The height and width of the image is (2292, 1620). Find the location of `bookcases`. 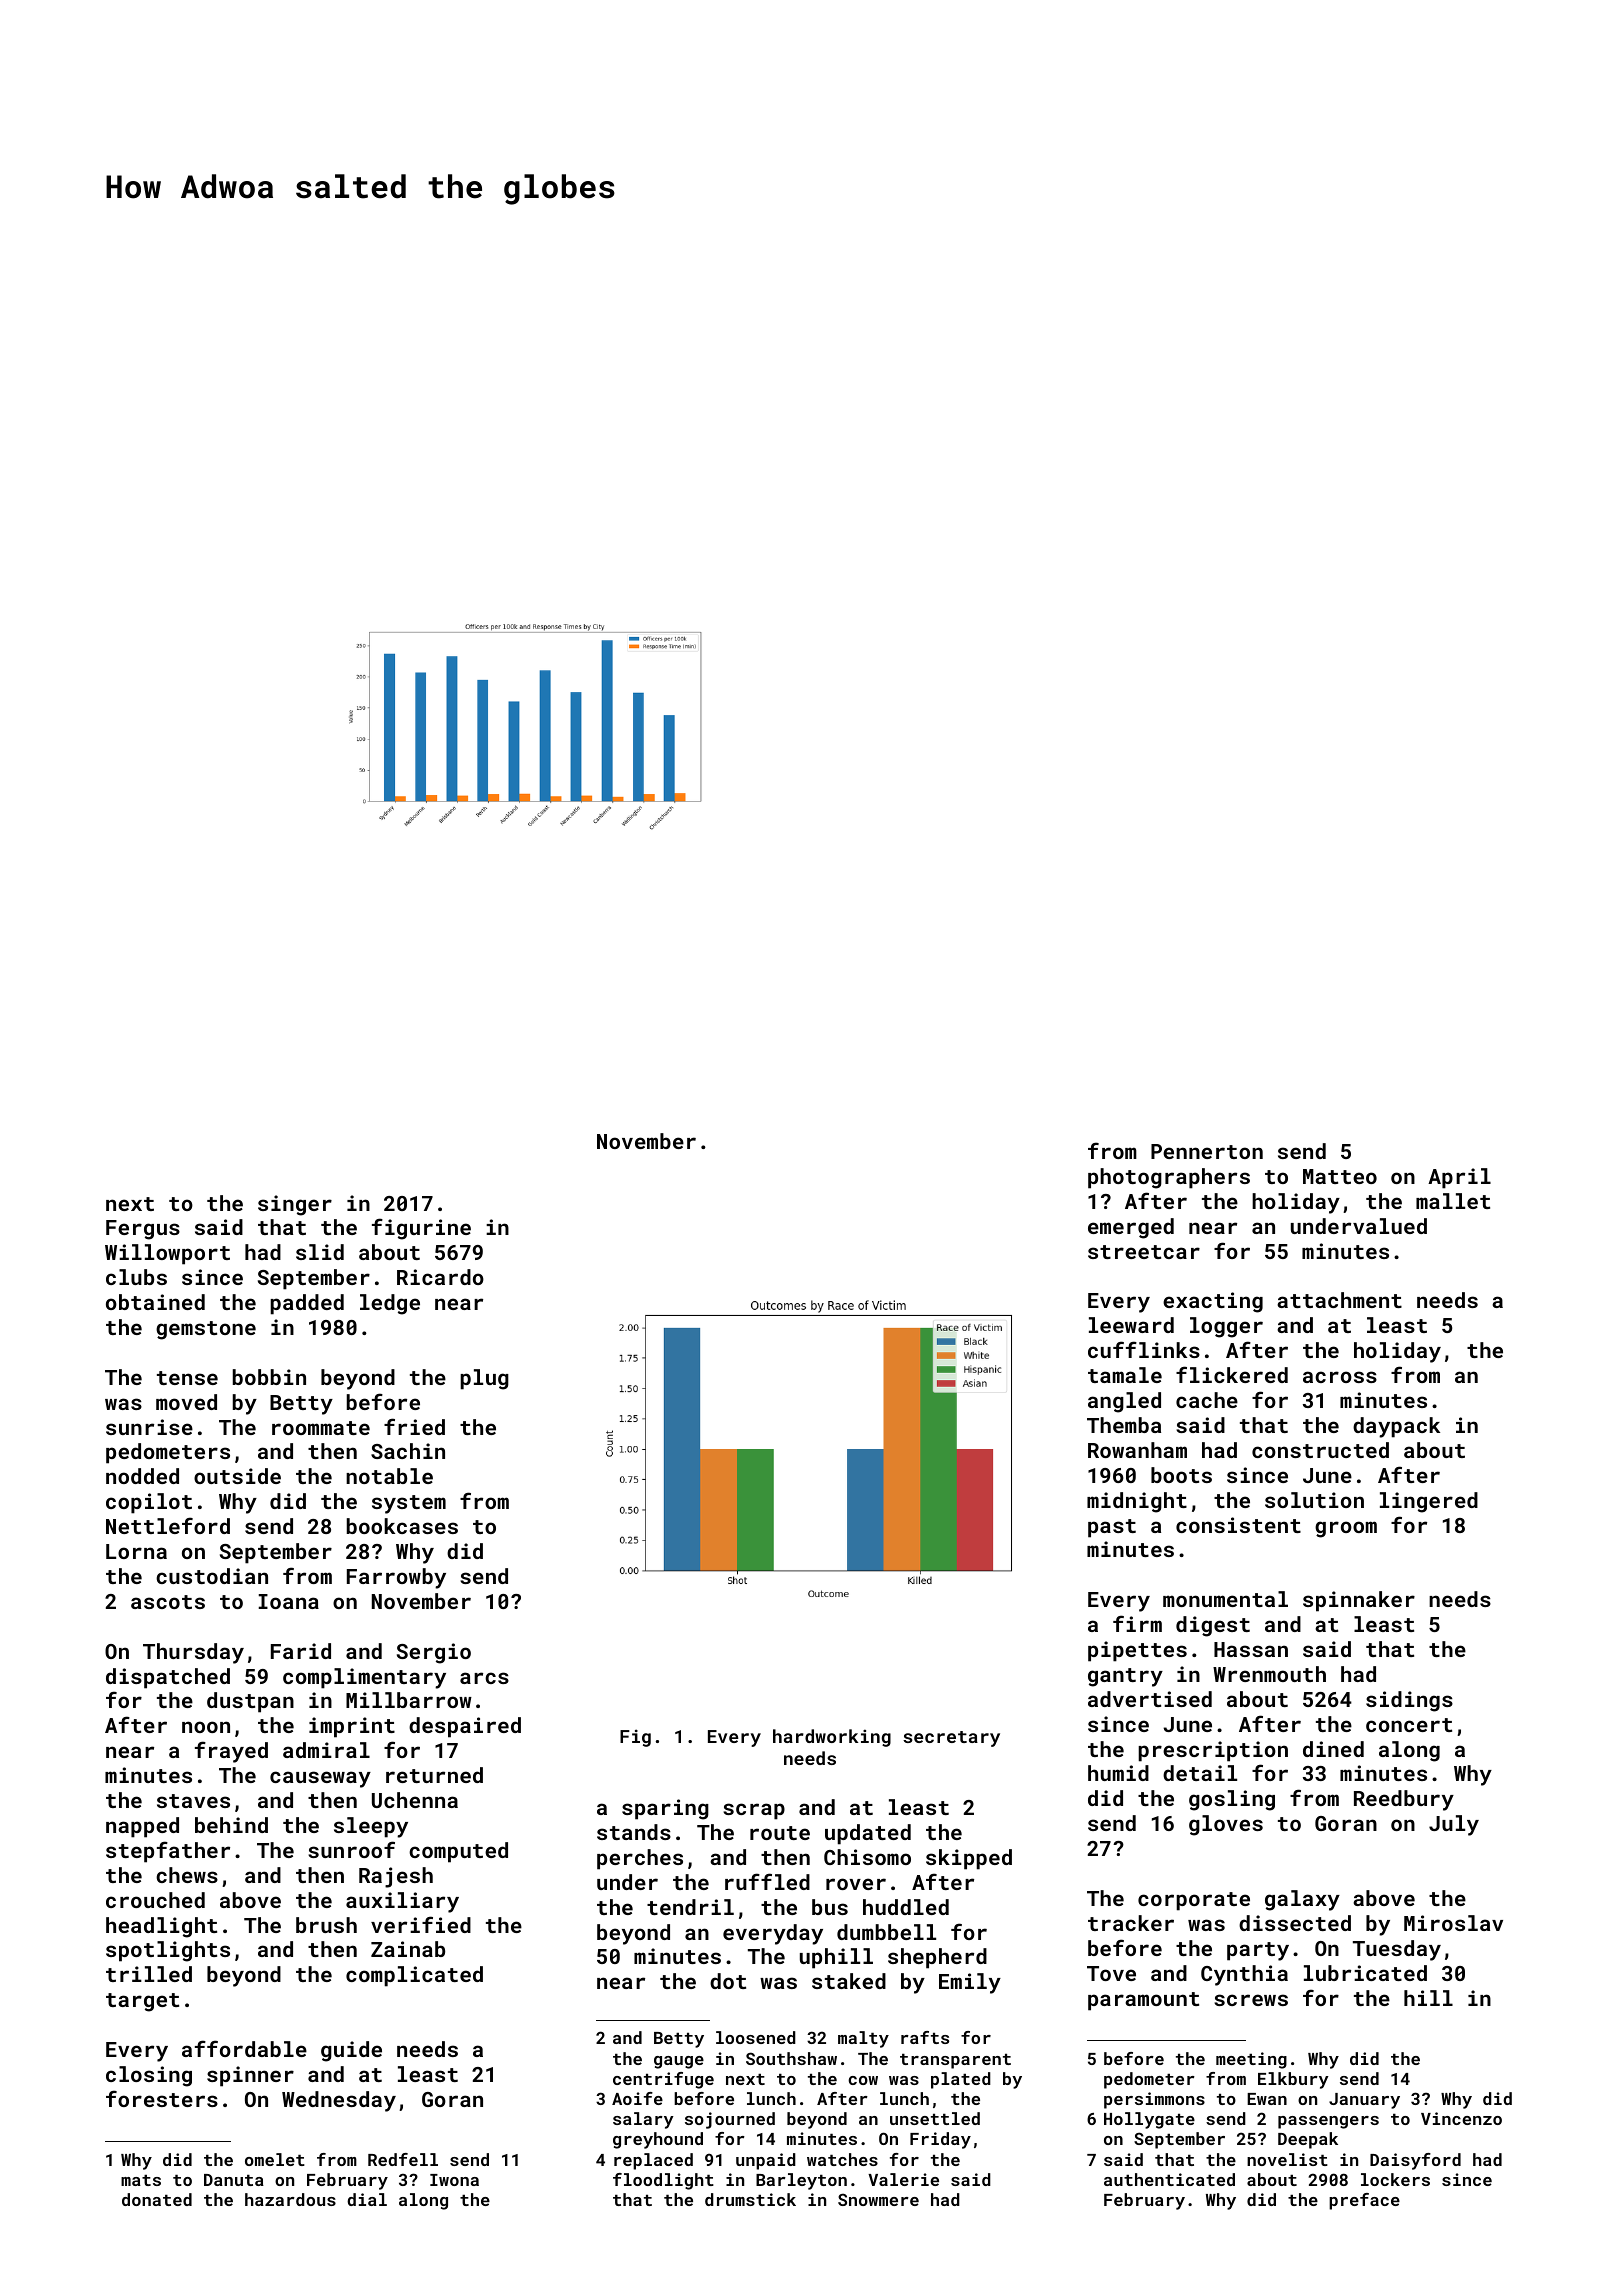

bookcases is located at coordinates (402, 1526).
